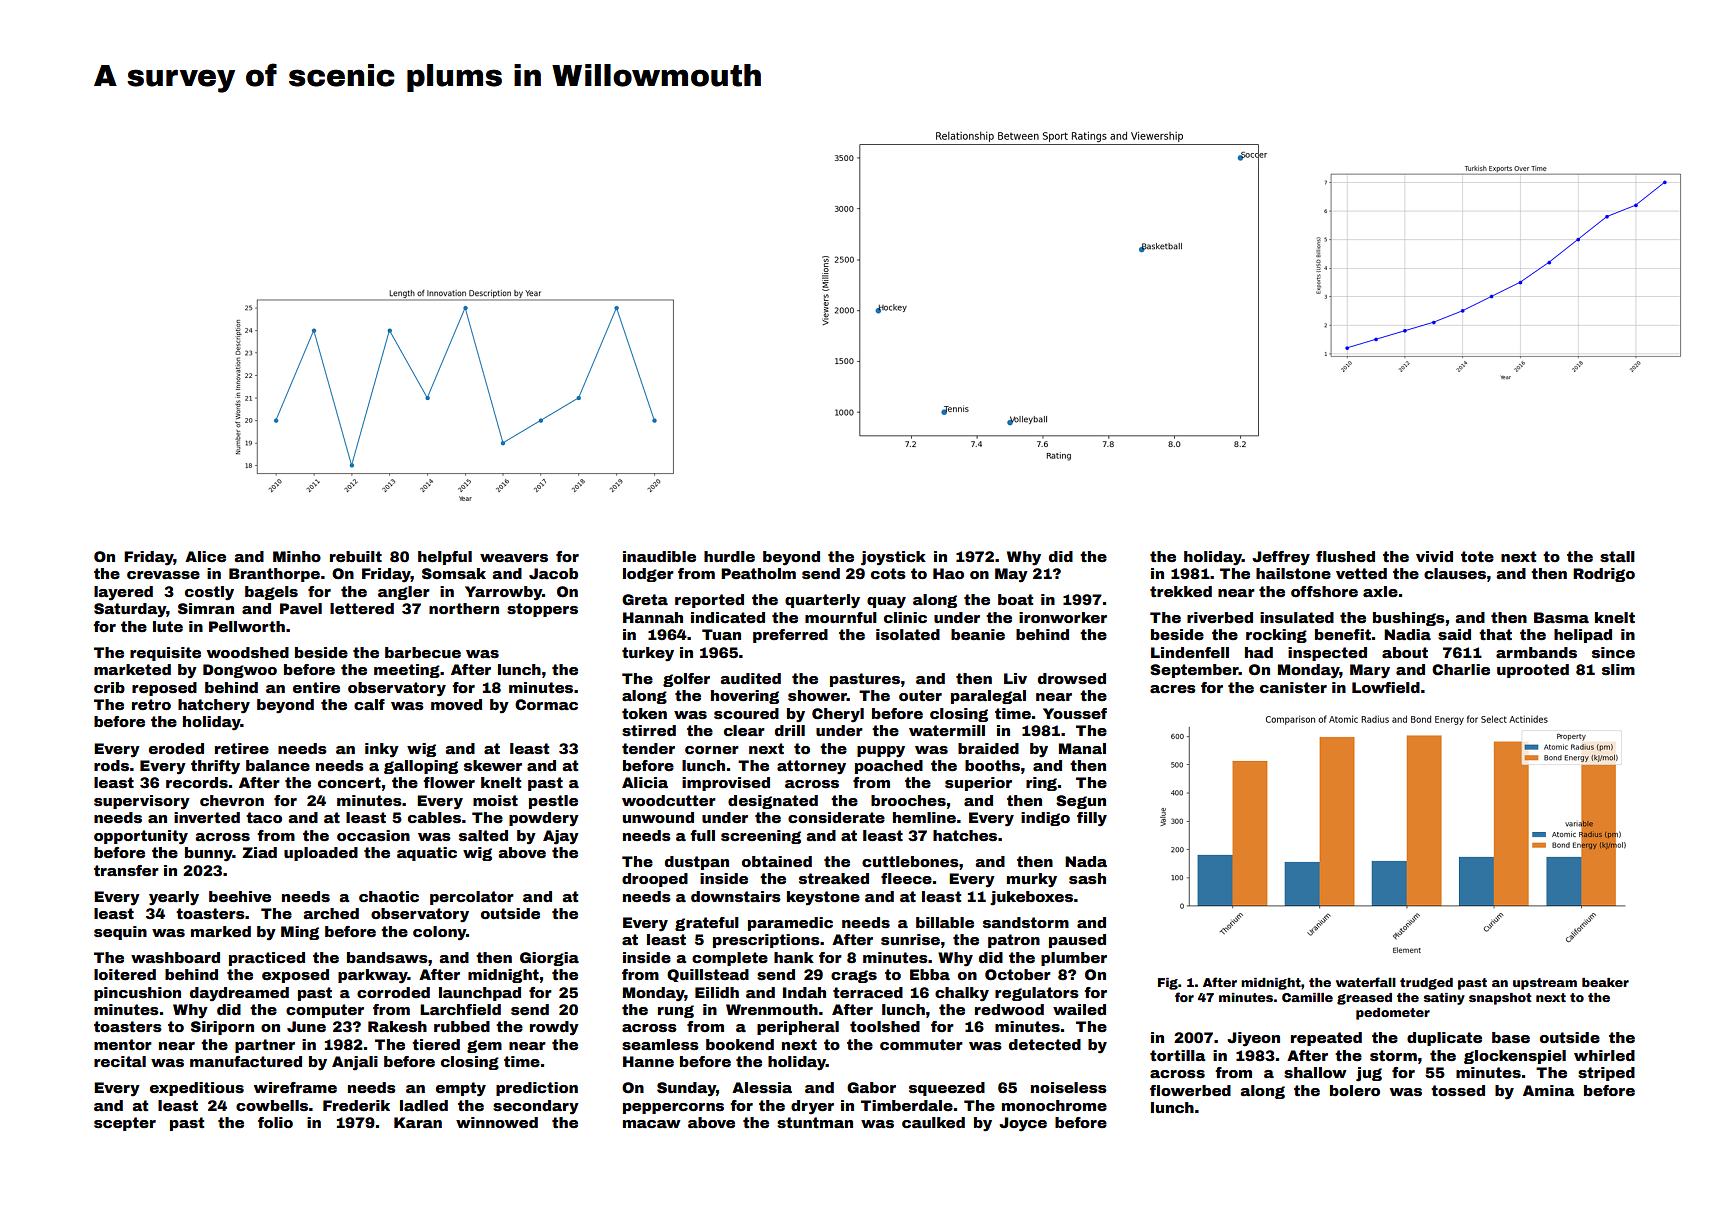  I want to click on indigo, so click(1045, 819).
